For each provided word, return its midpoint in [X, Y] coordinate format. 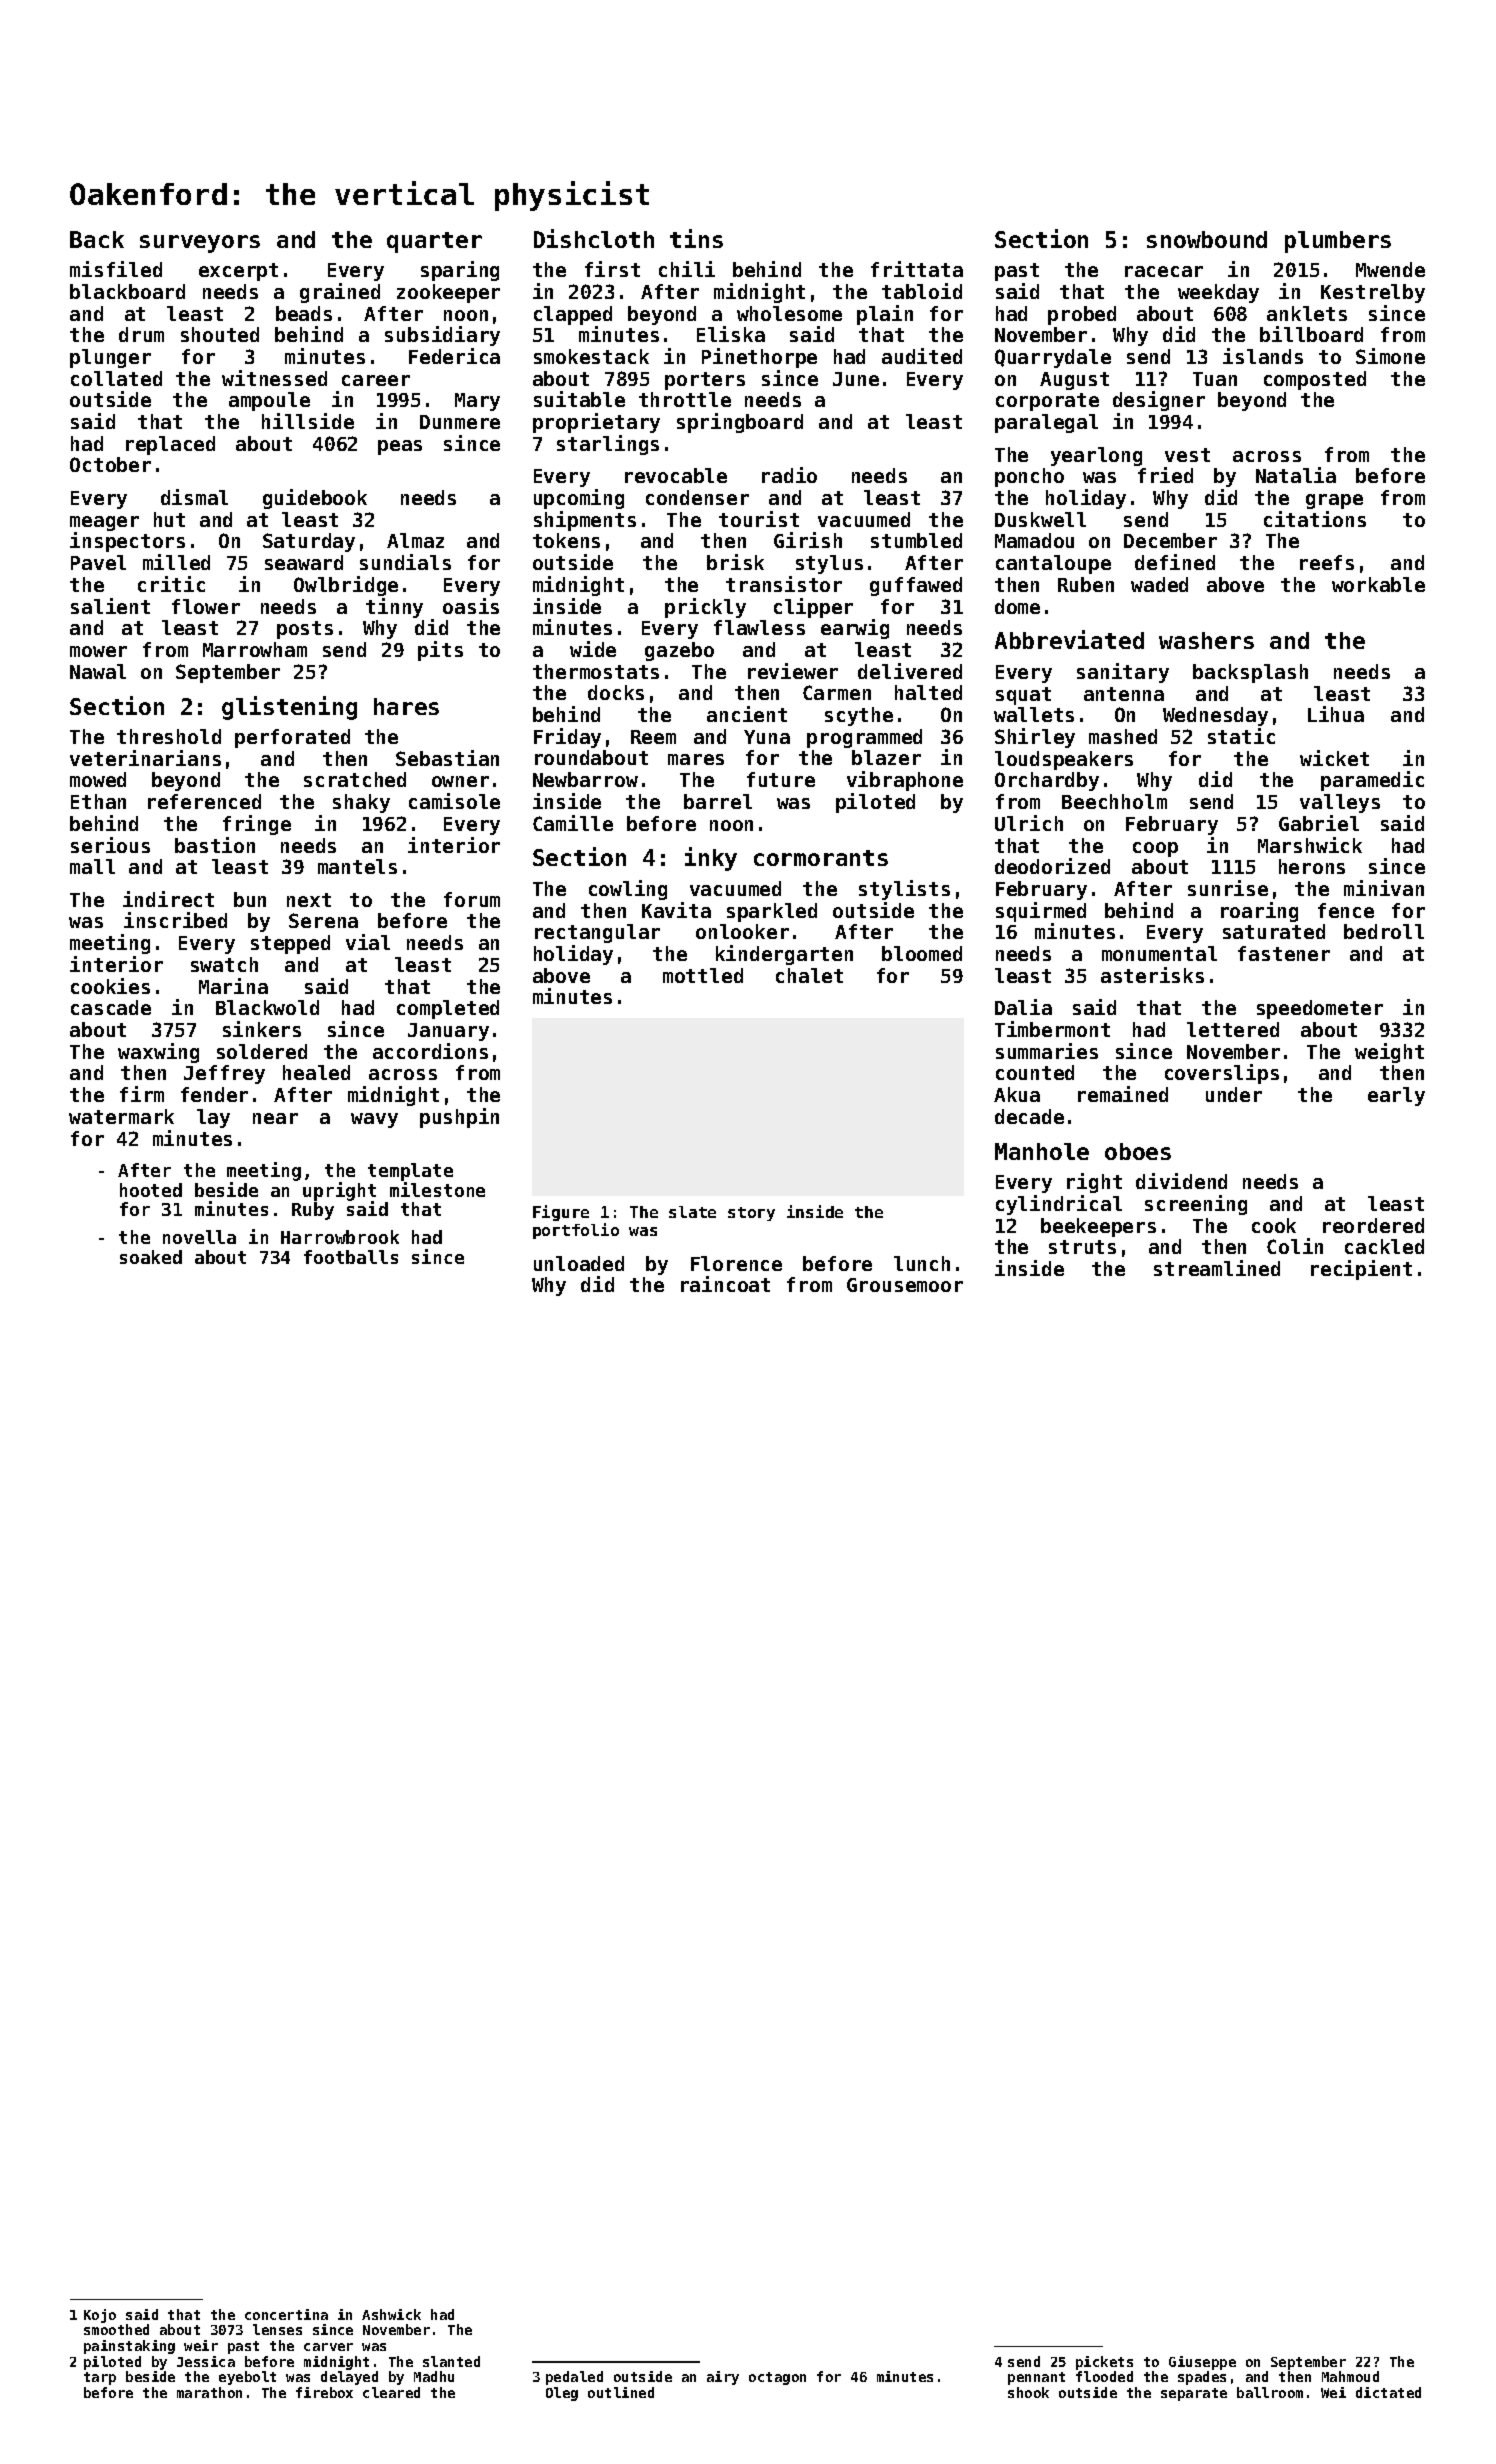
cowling [628, 890]
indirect [168, 899]
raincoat [725, 1284]
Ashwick [391, 2314]
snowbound [1207, 239]
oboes [1138, 1151]
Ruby [313, 1211]
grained [340, 293]
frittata [917, 269]
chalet [809, 975]
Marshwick [1310, 845]
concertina [286, 2314]
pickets [1104, 2363]
